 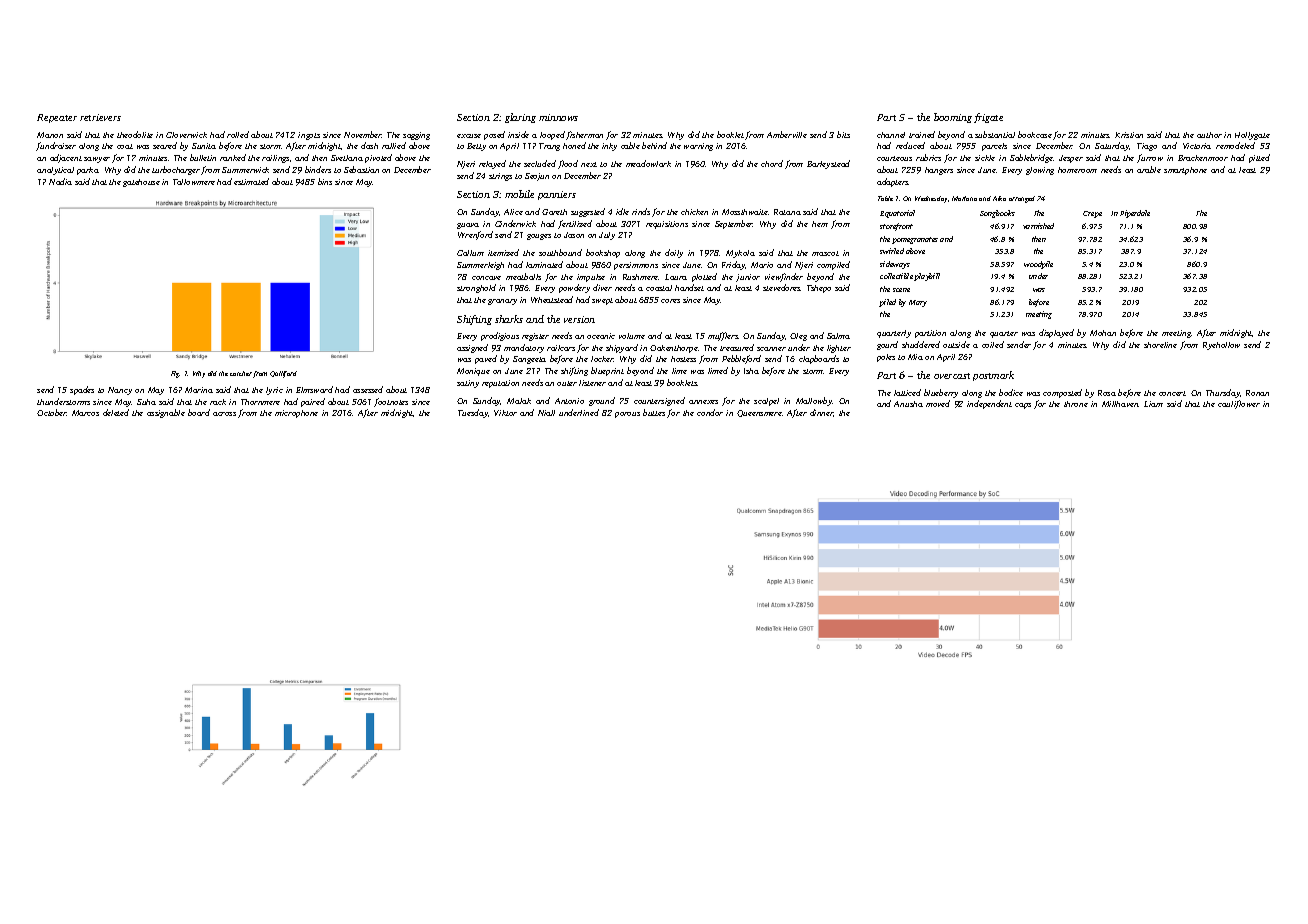 What do you see at coordinates (241, 373) in the screenshot?
I see `catcher` at bounding box center [241, 373].
